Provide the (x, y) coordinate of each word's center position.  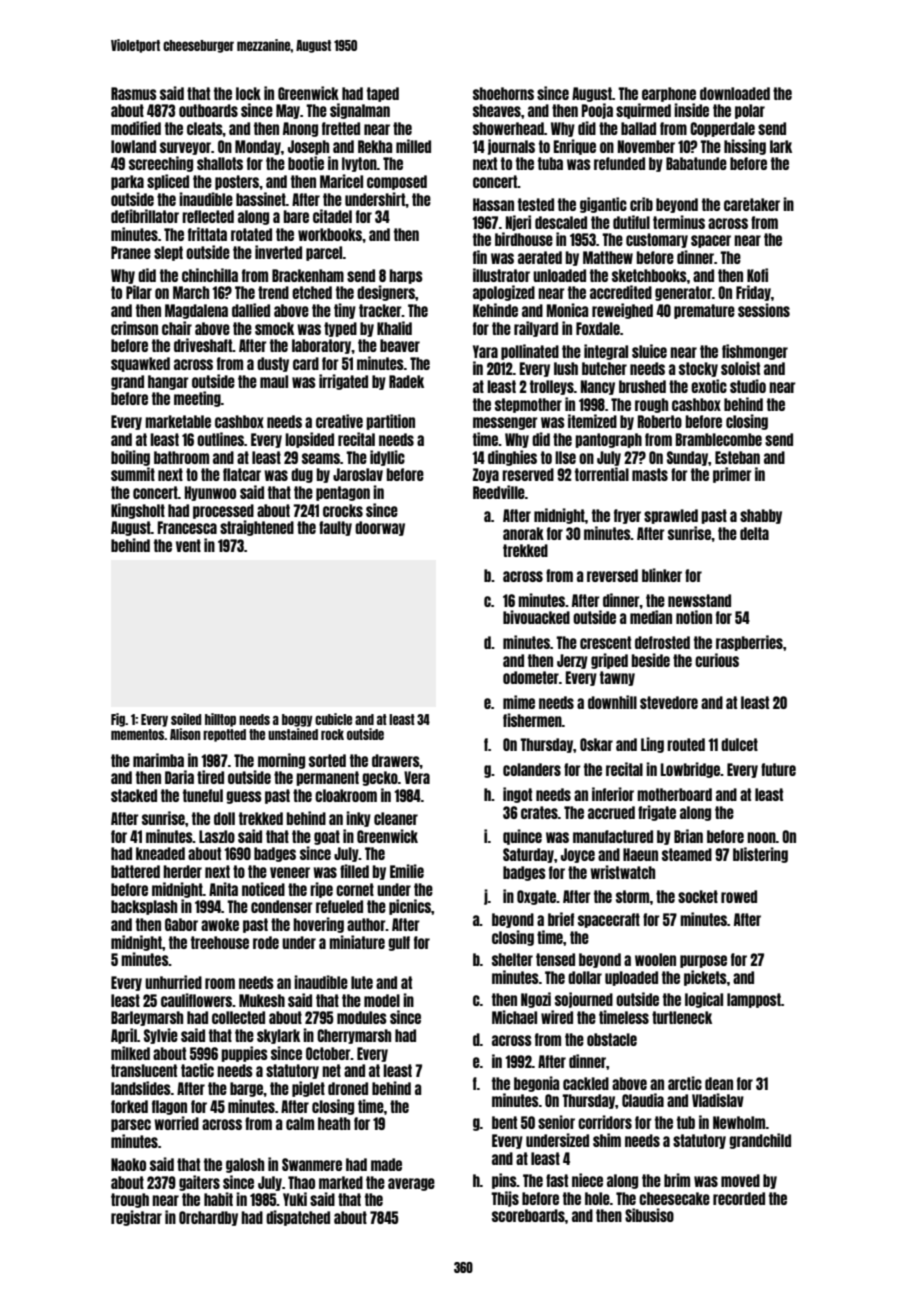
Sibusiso (649, 1215)
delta (754, 533)
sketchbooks (649, 275)
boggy (297, 720)
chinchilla (210, 275)
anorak (523, 533)
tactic (197, 1070)
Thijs (505, 1199)
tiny (345, 311)
